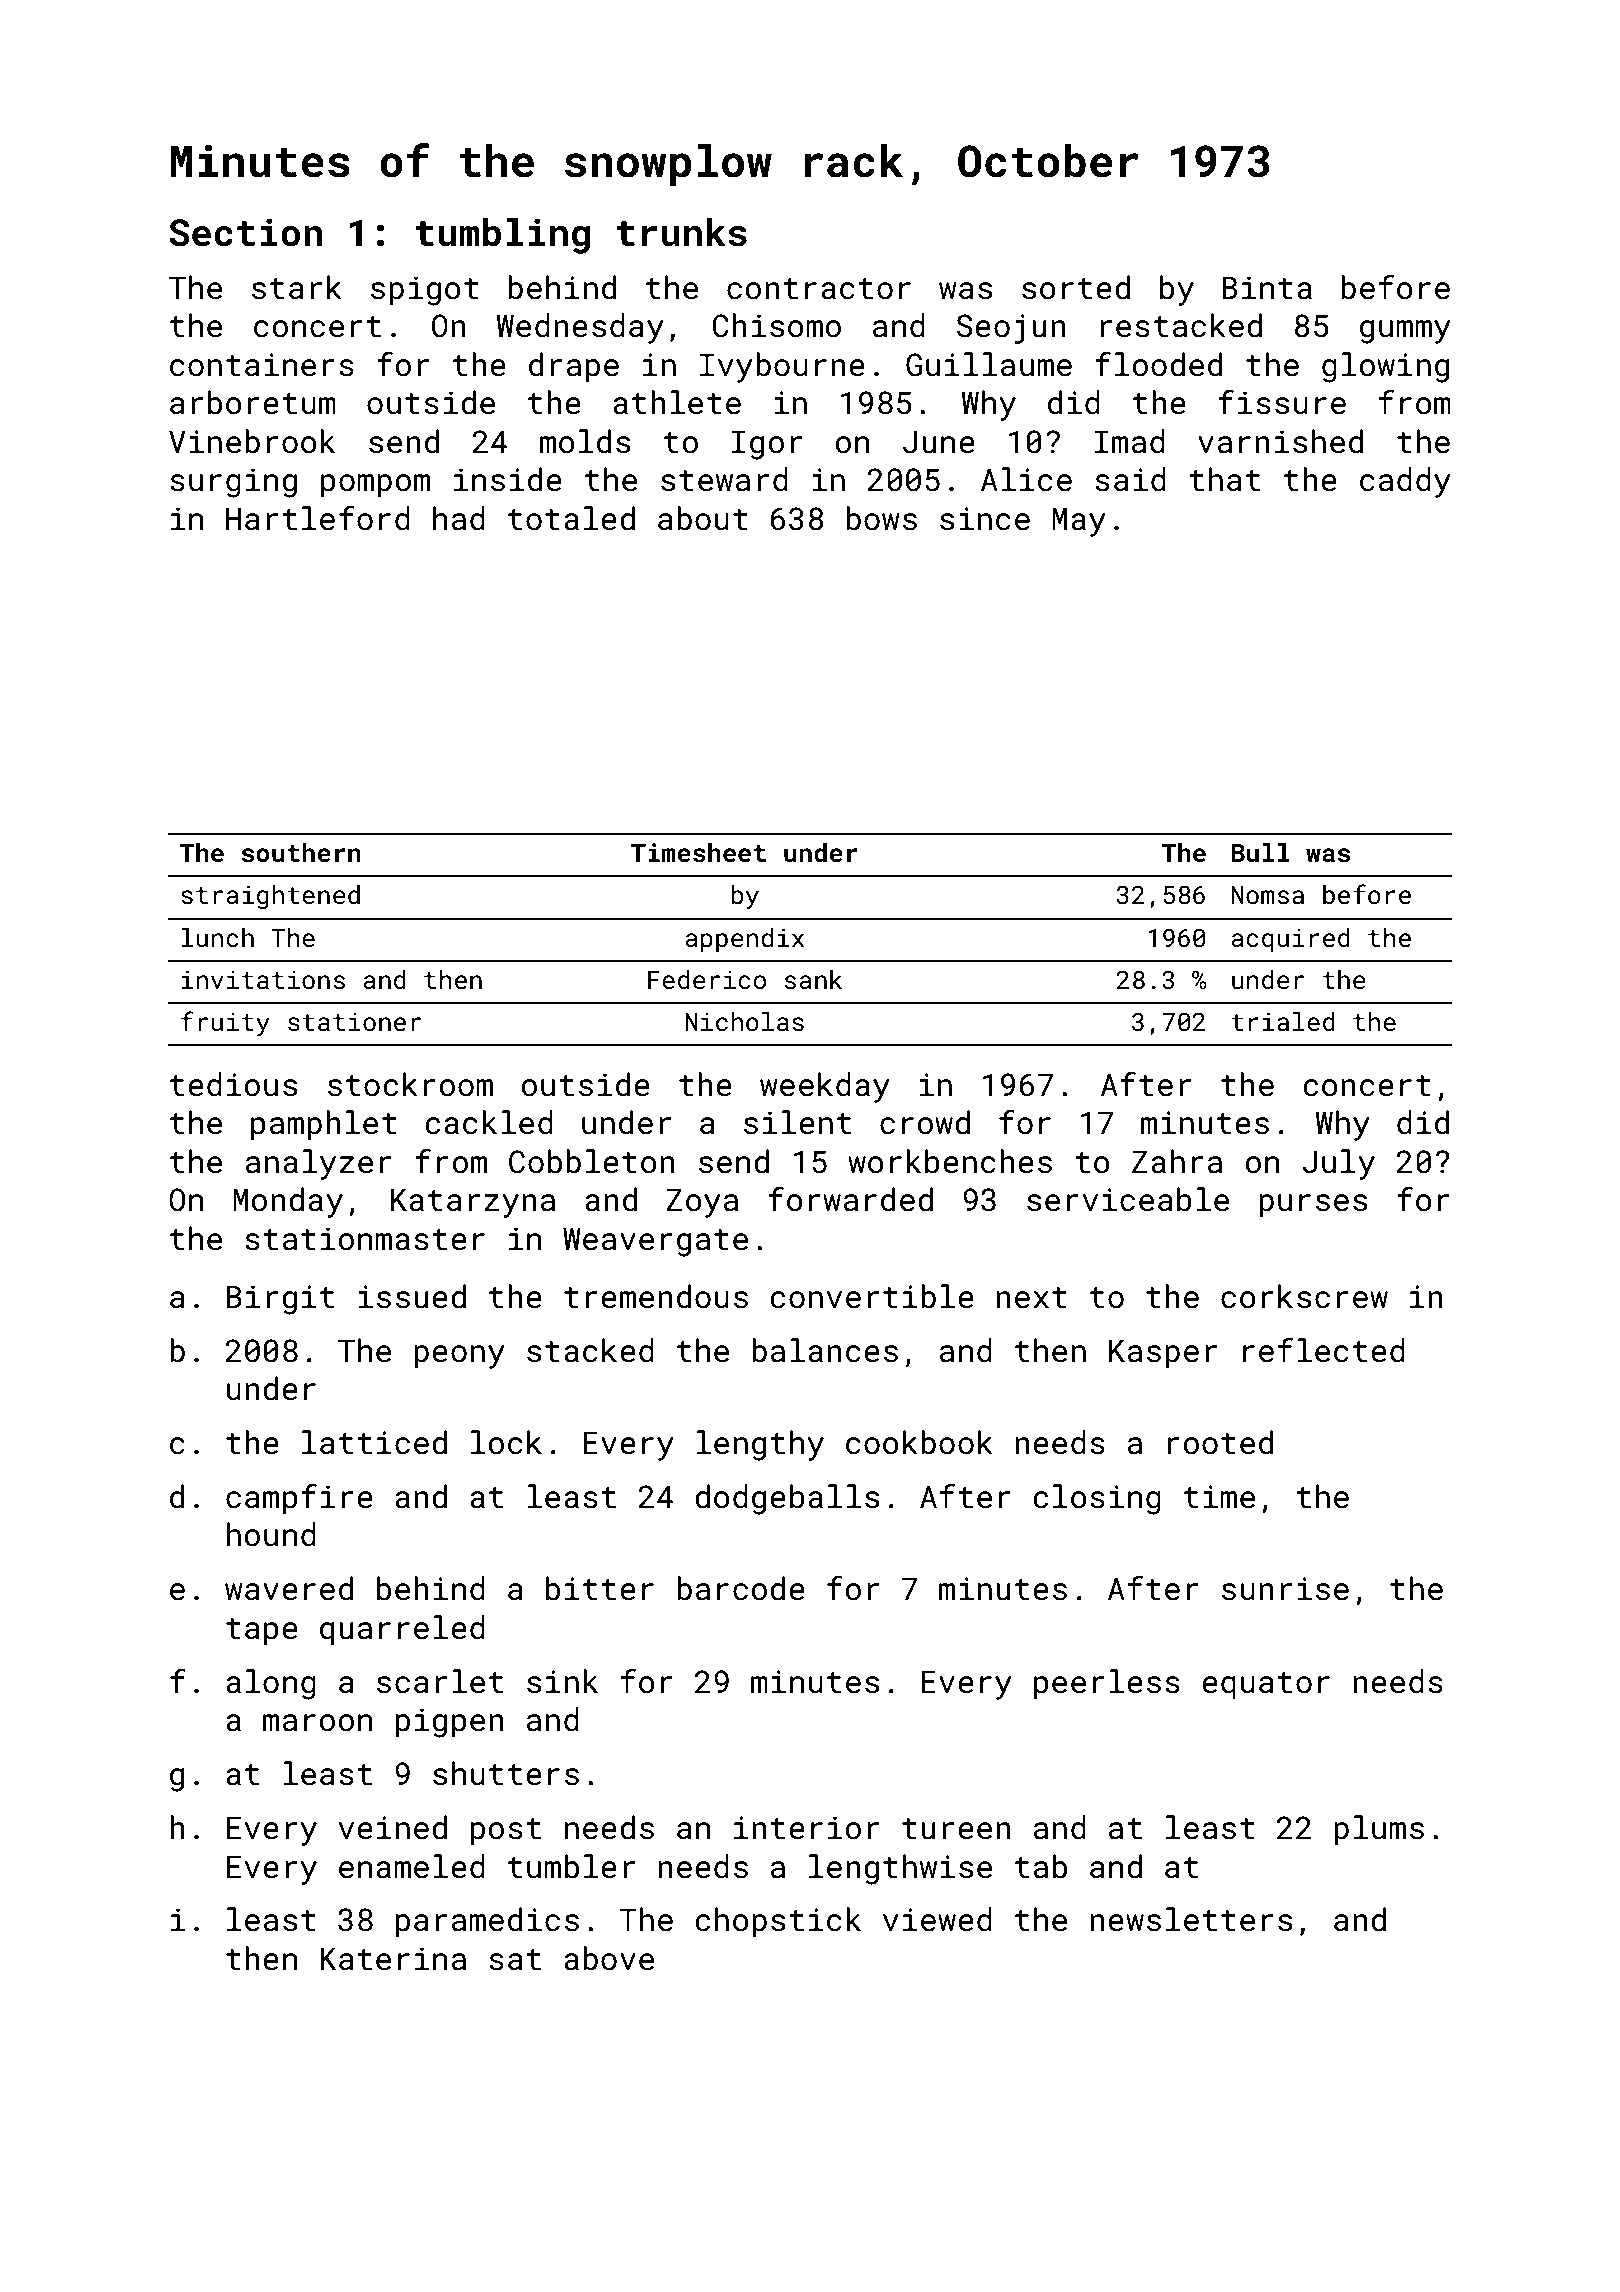 The width and height of the screenshot is (1620, 2292). What do you see at coordinates (1011, 329) in the screenshot?
I see `Seojun` at bounding box center [1011, 329].
